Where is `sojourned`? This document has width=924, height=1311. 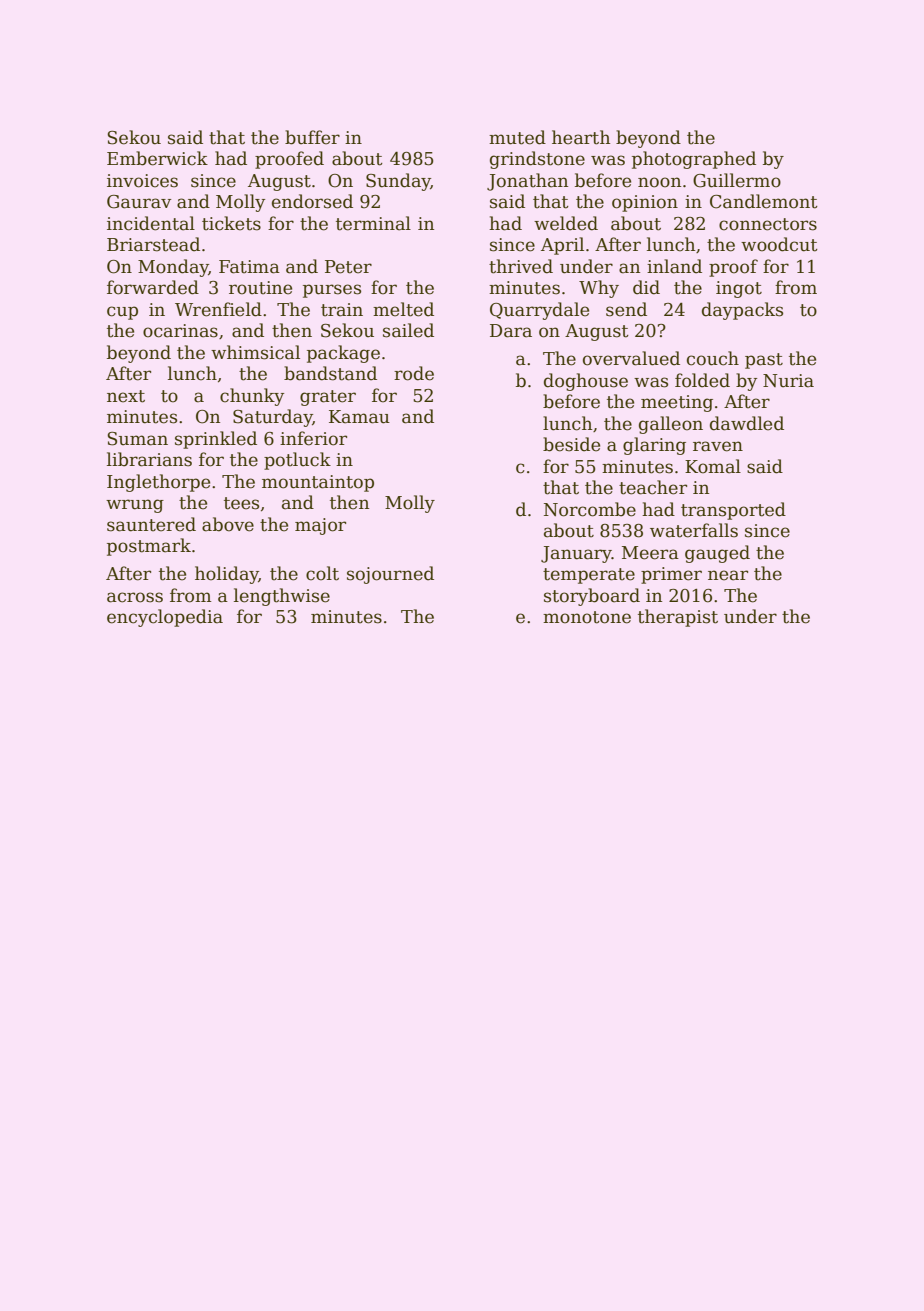 sojourned is located at coordinates (390, 575).
